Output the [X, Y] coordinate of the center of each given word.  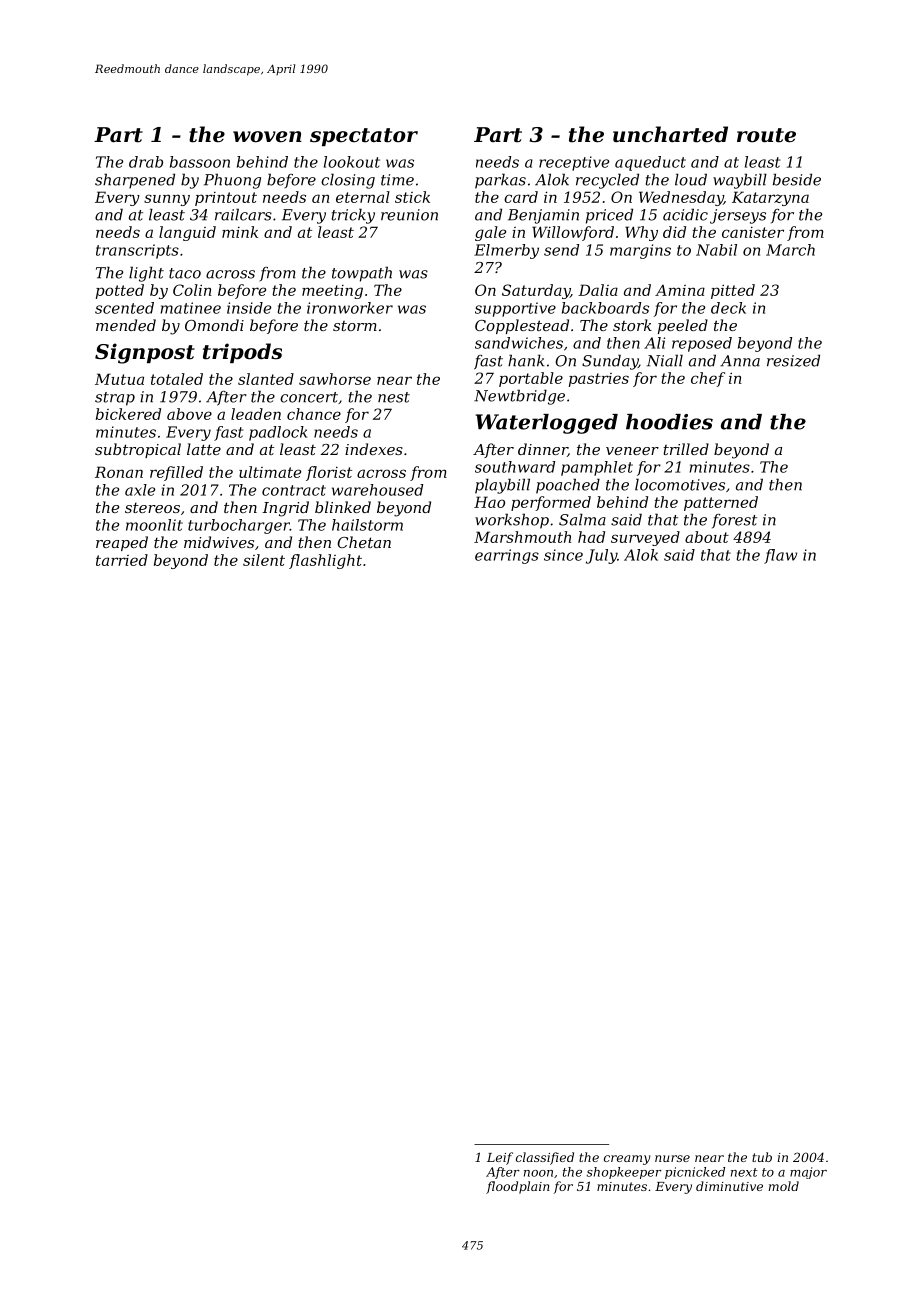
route [766, 135]
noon [538, 1173]
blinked [343, 507]
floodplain [518, 1187]
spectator [364, 137]
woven [267, 137]
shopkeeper [624, 1173]
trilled [686, 449]
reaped [122, 543]
